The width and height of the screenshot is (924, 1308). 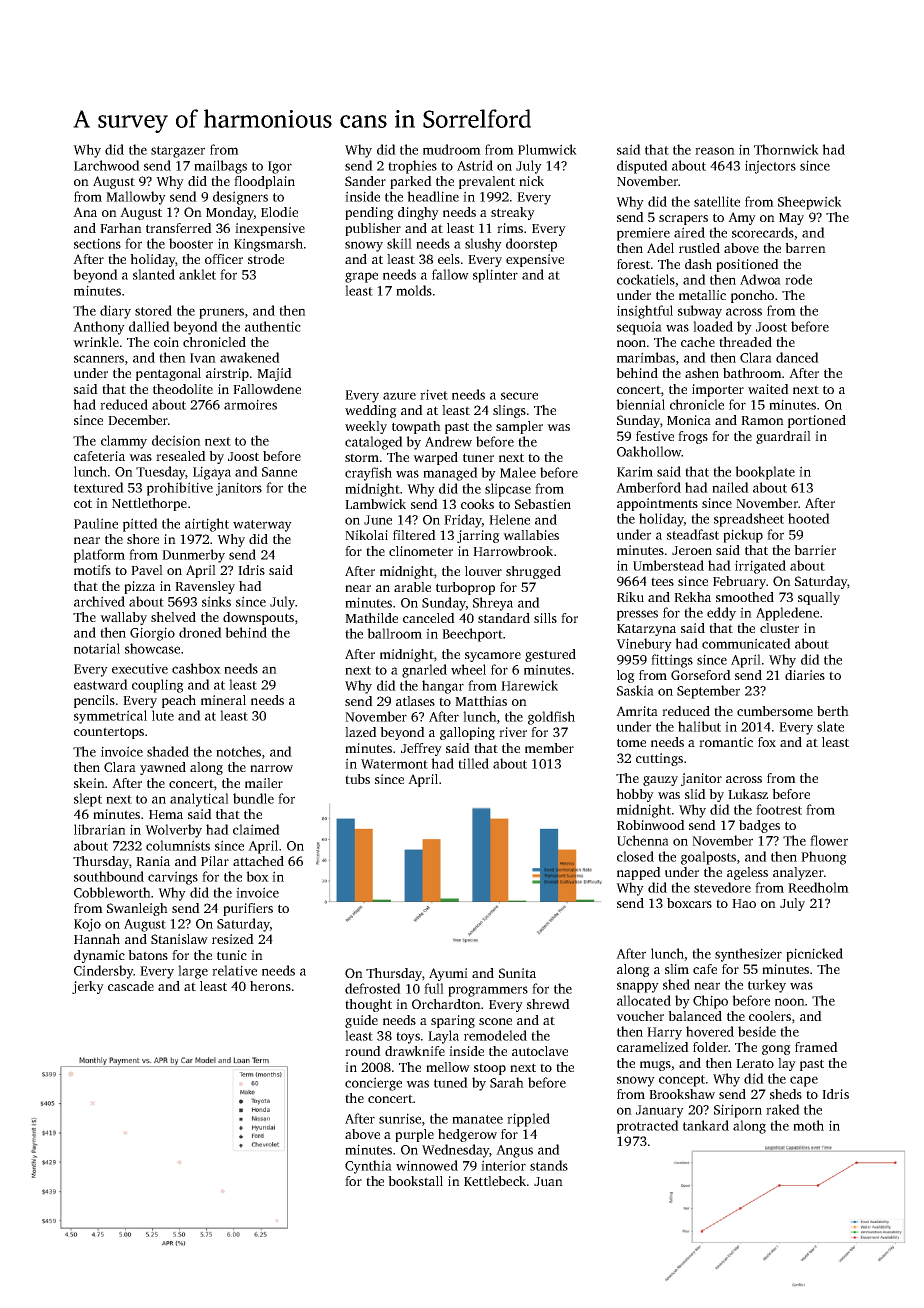 I want to click on Sheepwick, so click(x=810, y=203).
